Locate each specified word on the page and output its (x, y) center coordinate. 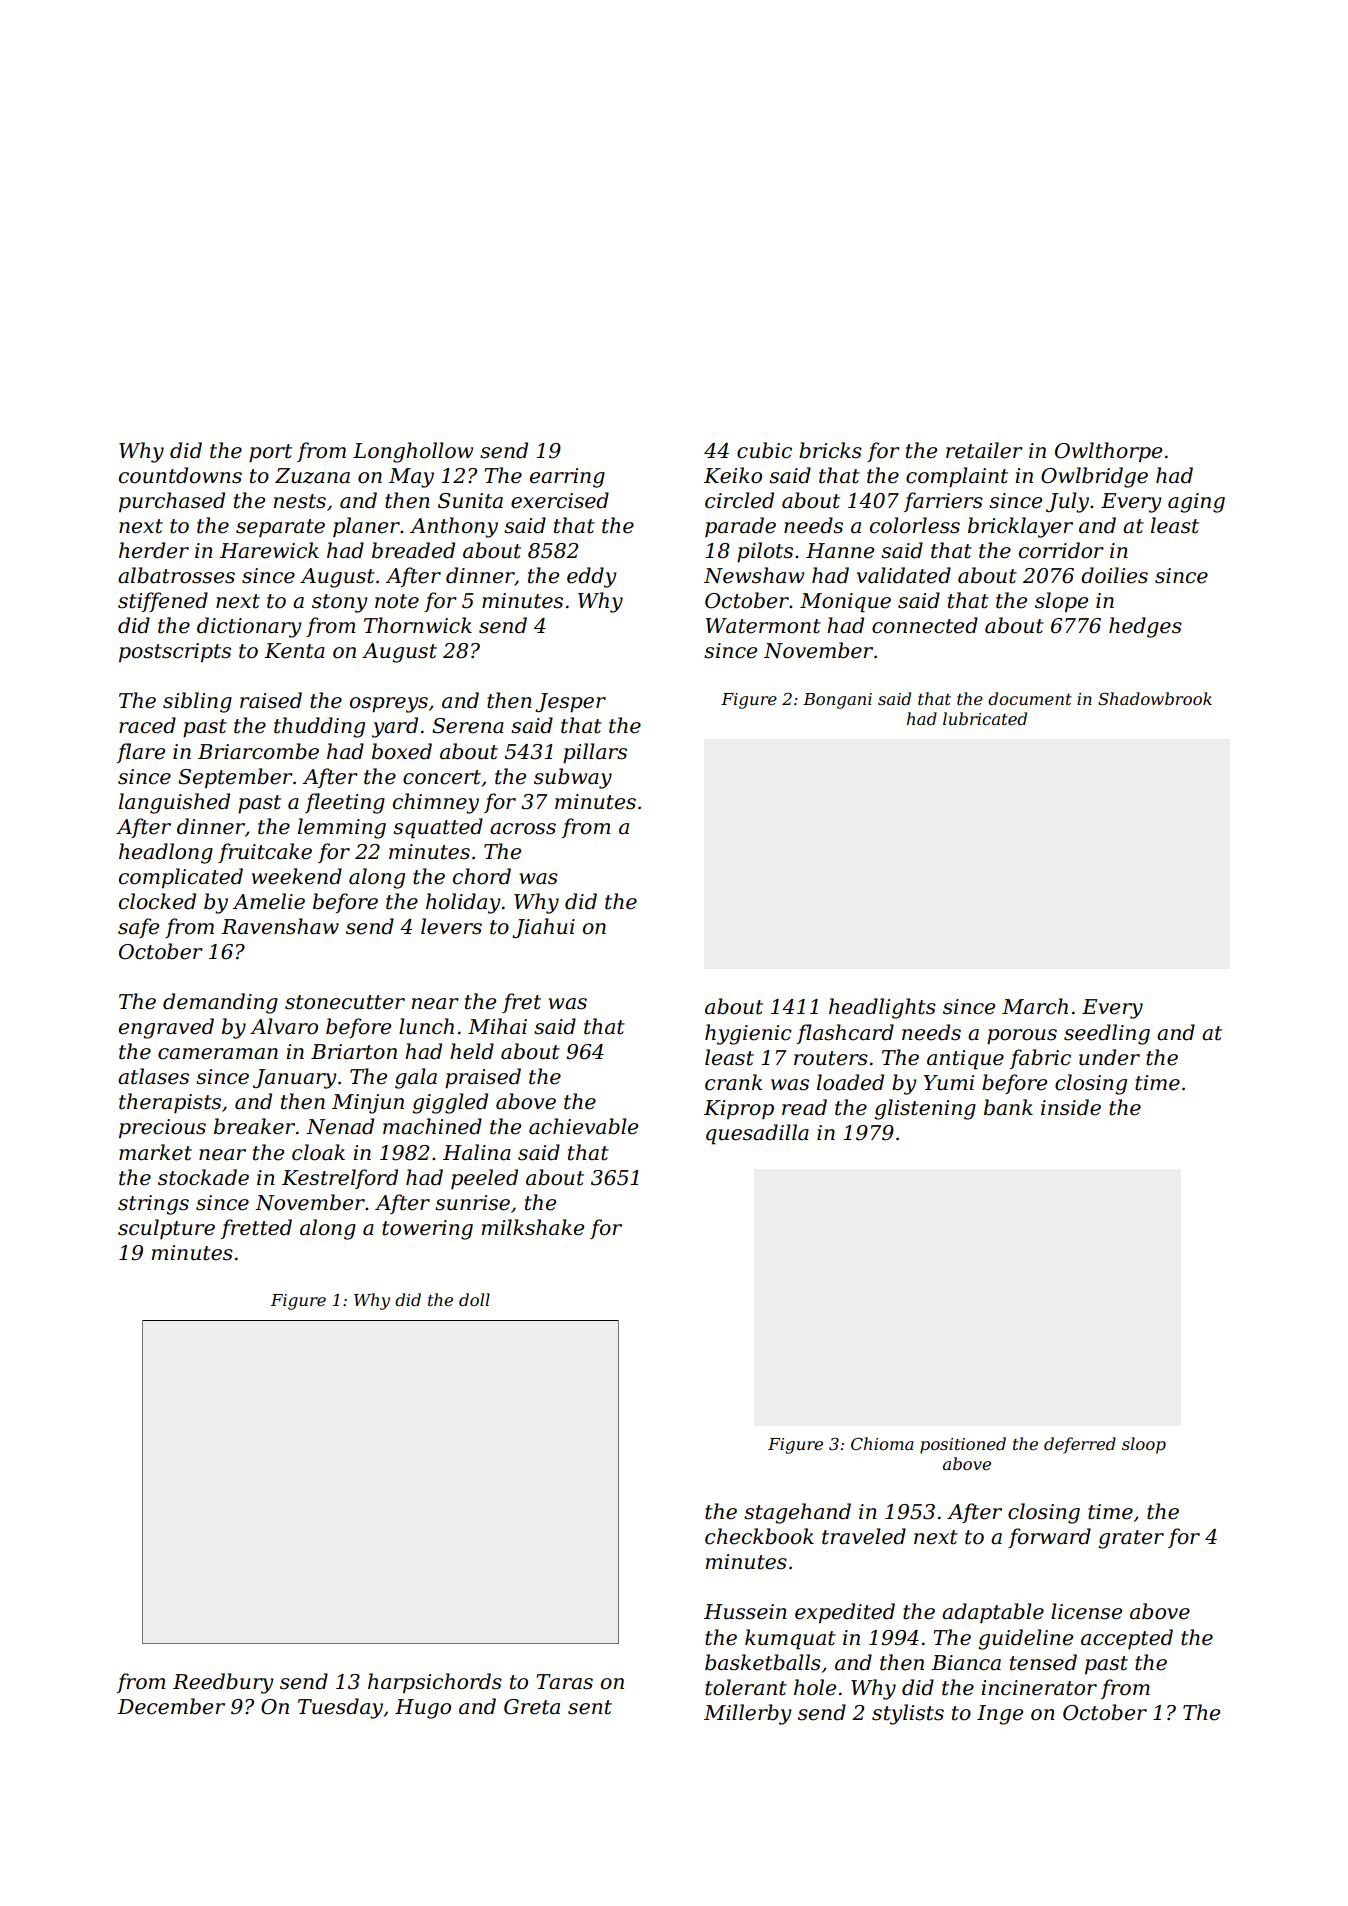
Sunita (470, 501)
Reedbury (223, 1683)
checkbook (759, 1536)
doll (474, 1299)
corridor (1061, 550)
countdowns (180, 475)
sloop (1144, 1445)
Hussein (745, 1612)
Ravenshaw (280, 926)
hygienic (748, 1034)
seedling (1107, 1034)
